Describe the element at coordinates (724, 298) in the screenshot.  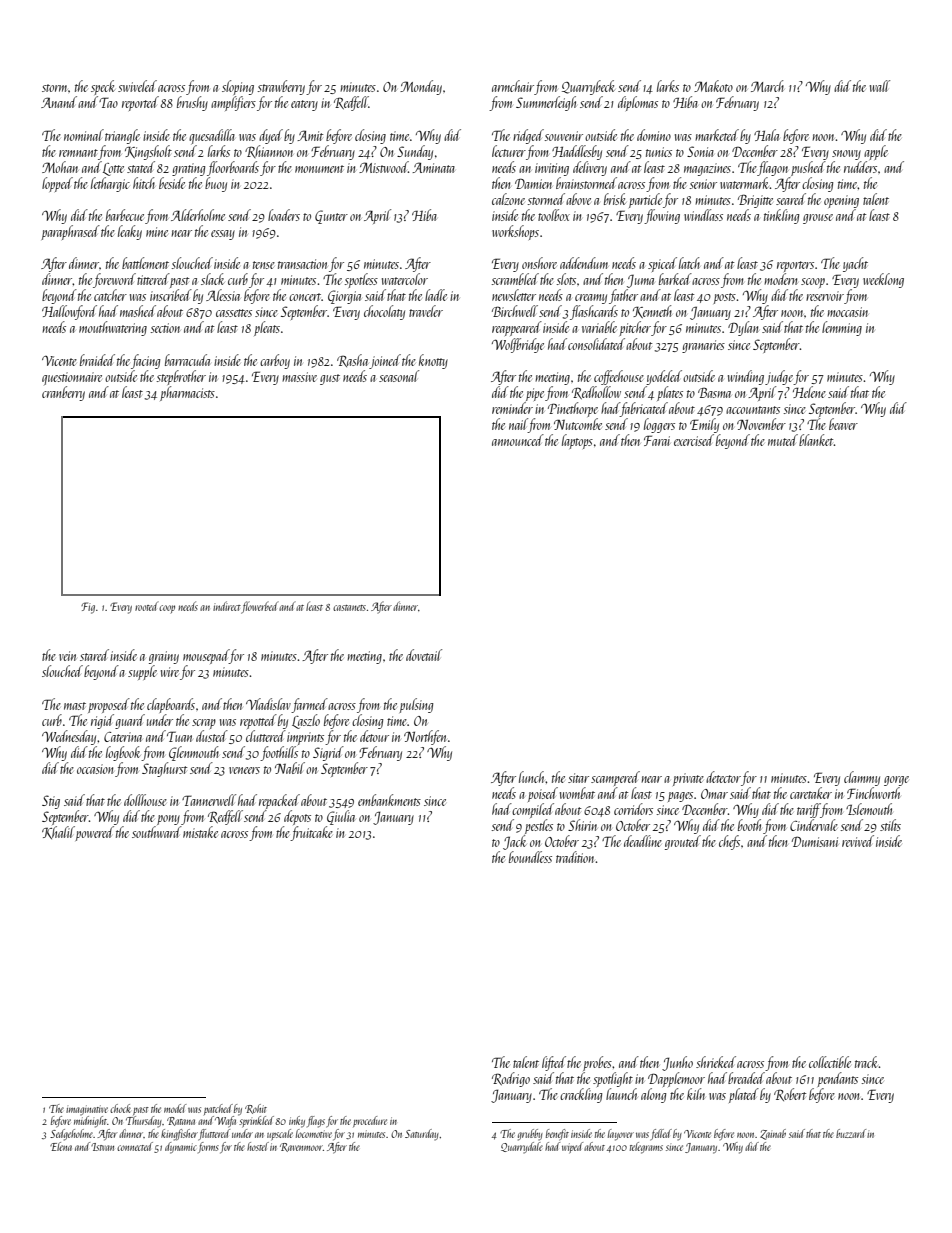
I see `posts` at that location.
